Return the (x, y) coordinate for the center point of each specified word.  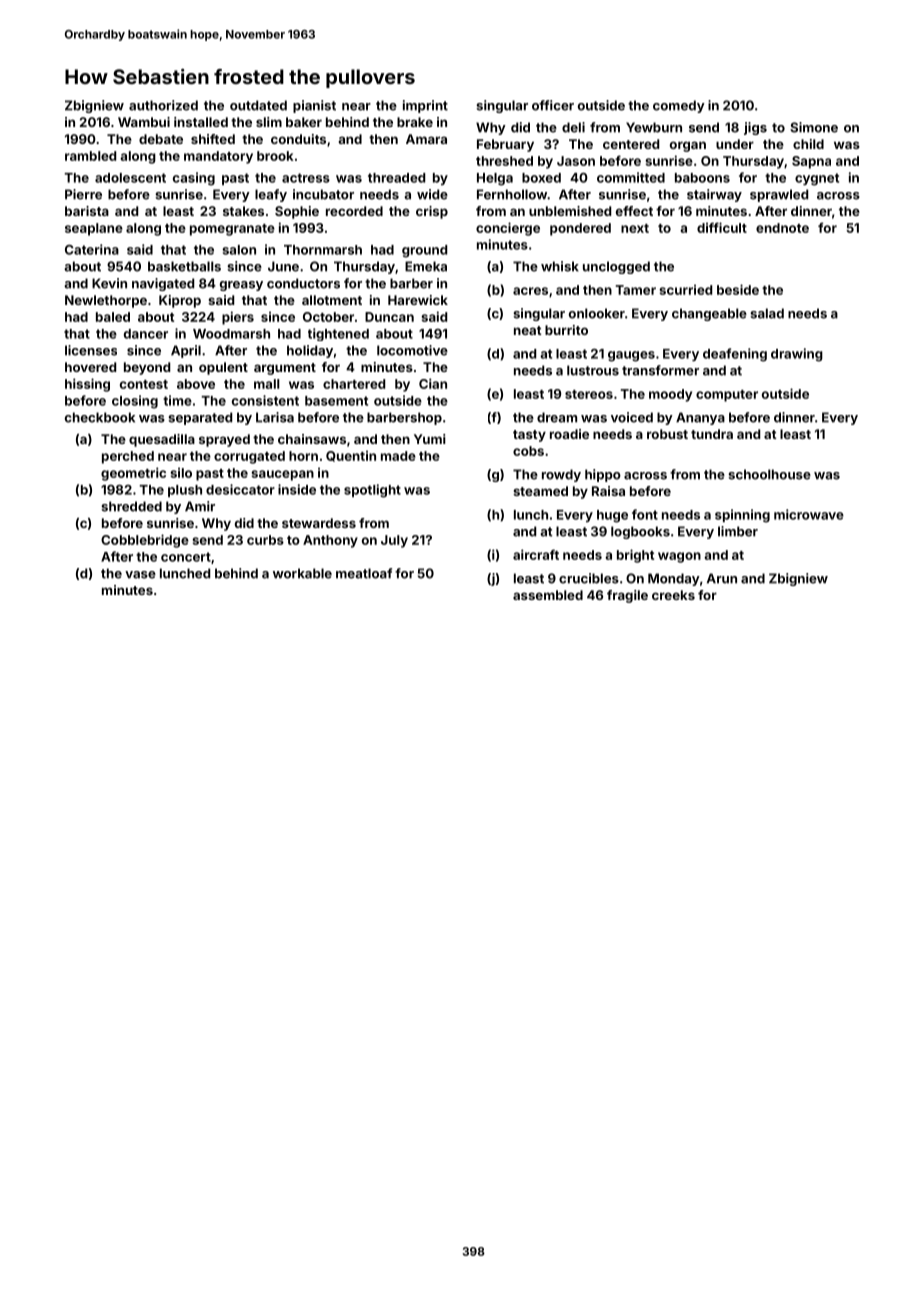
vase (140, 575)
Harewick (418, 300)
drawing (797, 355)
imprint (425, 106)
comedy (679, 106)
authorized (163, 105)
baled (113, 317)
